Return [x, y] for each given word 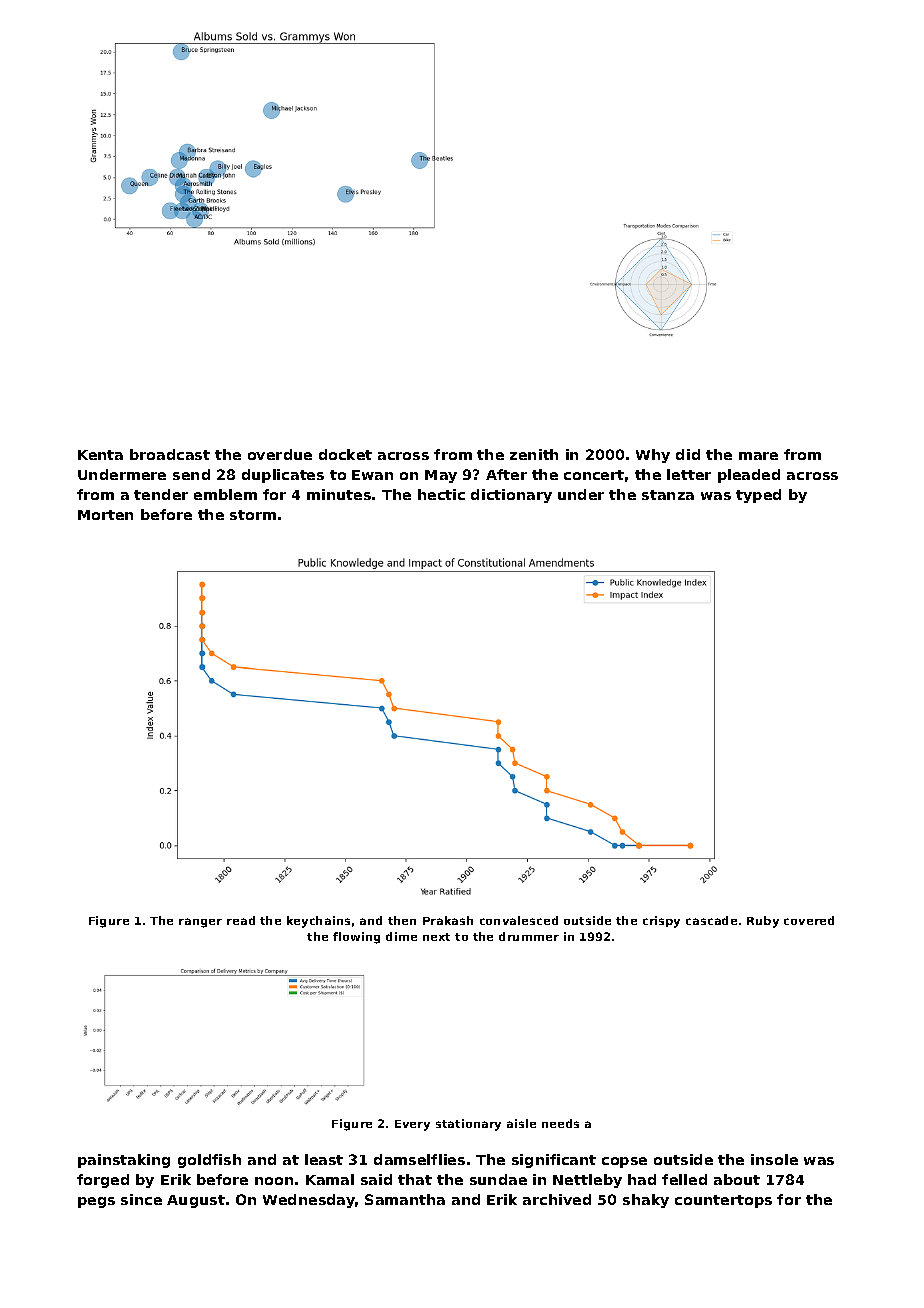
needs [560, 1123]
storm [253, 515]
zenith [534, 454]
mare [758, 456]
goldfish [209, 1161]
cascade [711, 920]
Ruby [763, 922]
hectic [441, 494]
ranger [200, 923]
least [324, 1159]
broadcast [170, 454]
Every [412, 1125]
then [402, 920]
